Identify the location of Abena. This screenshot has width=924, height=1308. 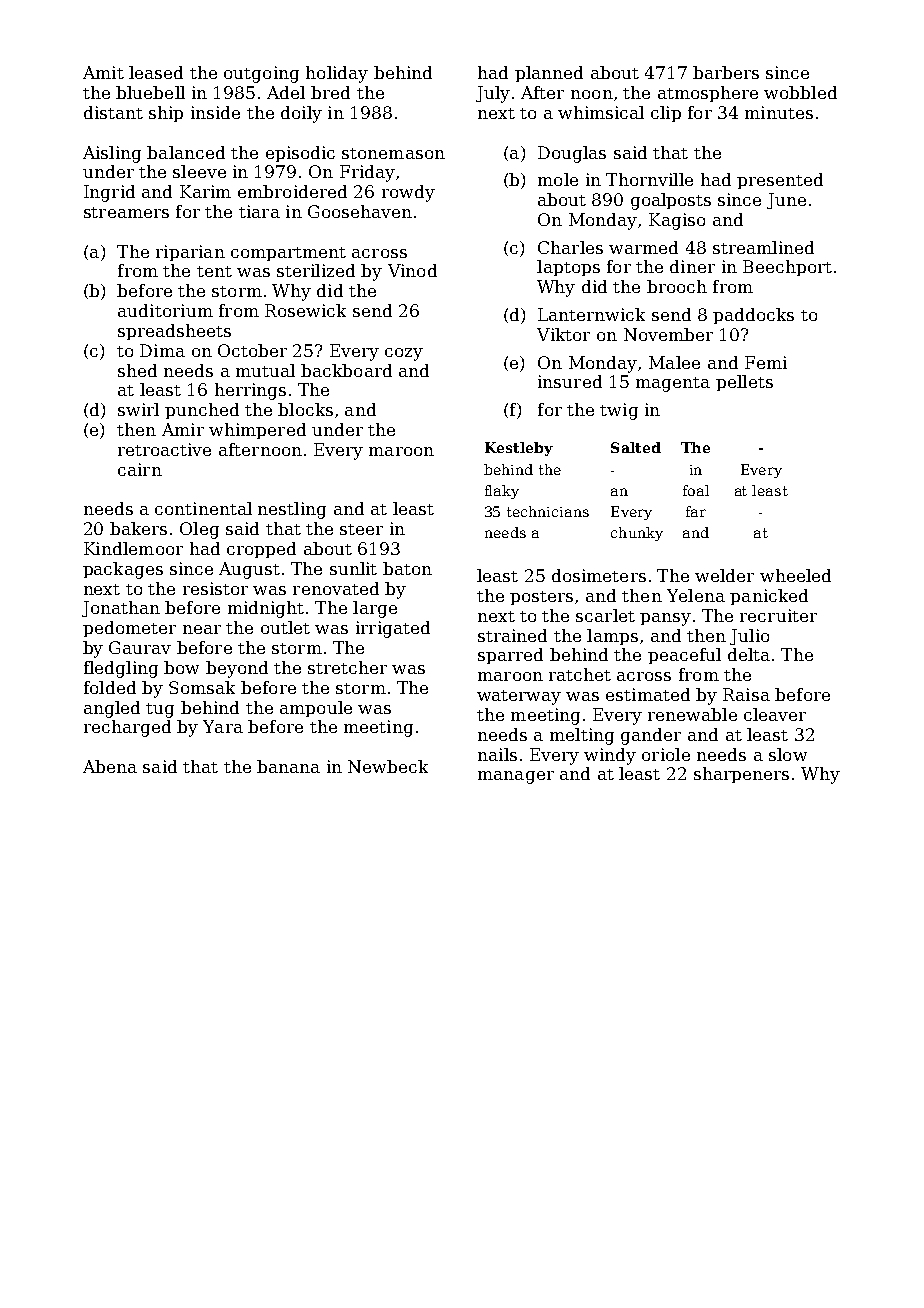
(110, 766).
